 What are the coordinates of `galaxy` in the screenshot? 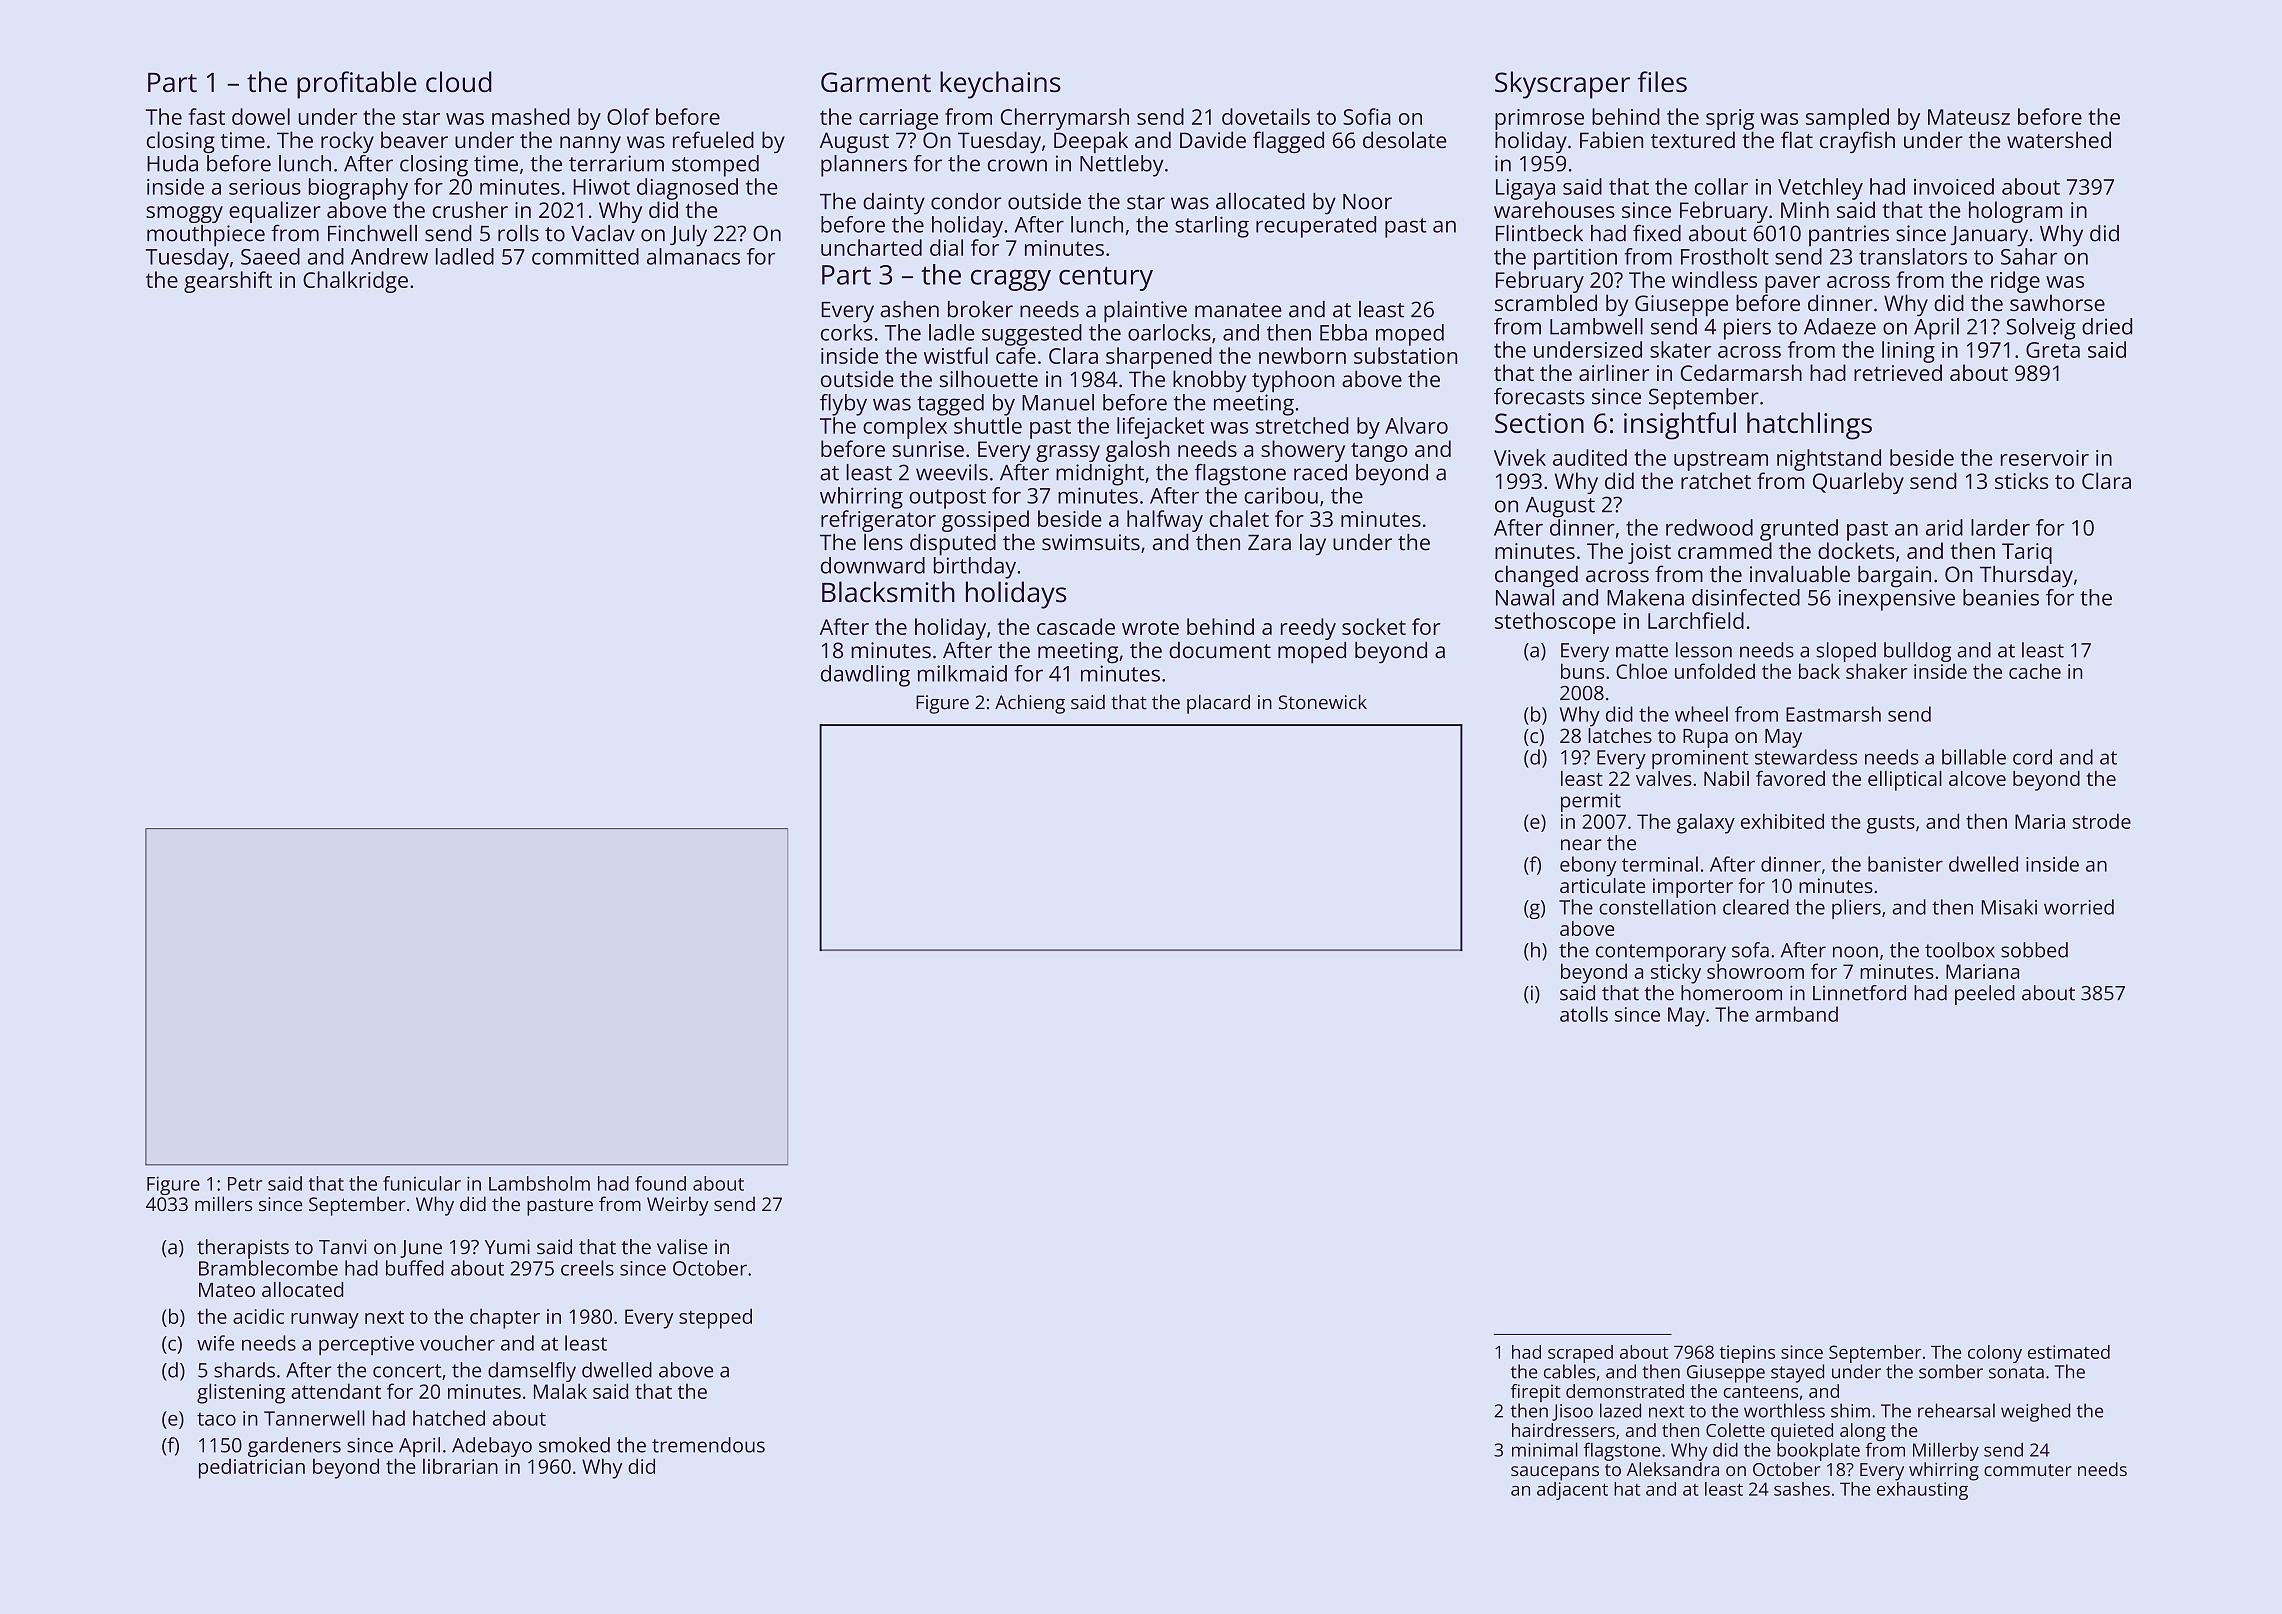 It's located at (1706, 823).
